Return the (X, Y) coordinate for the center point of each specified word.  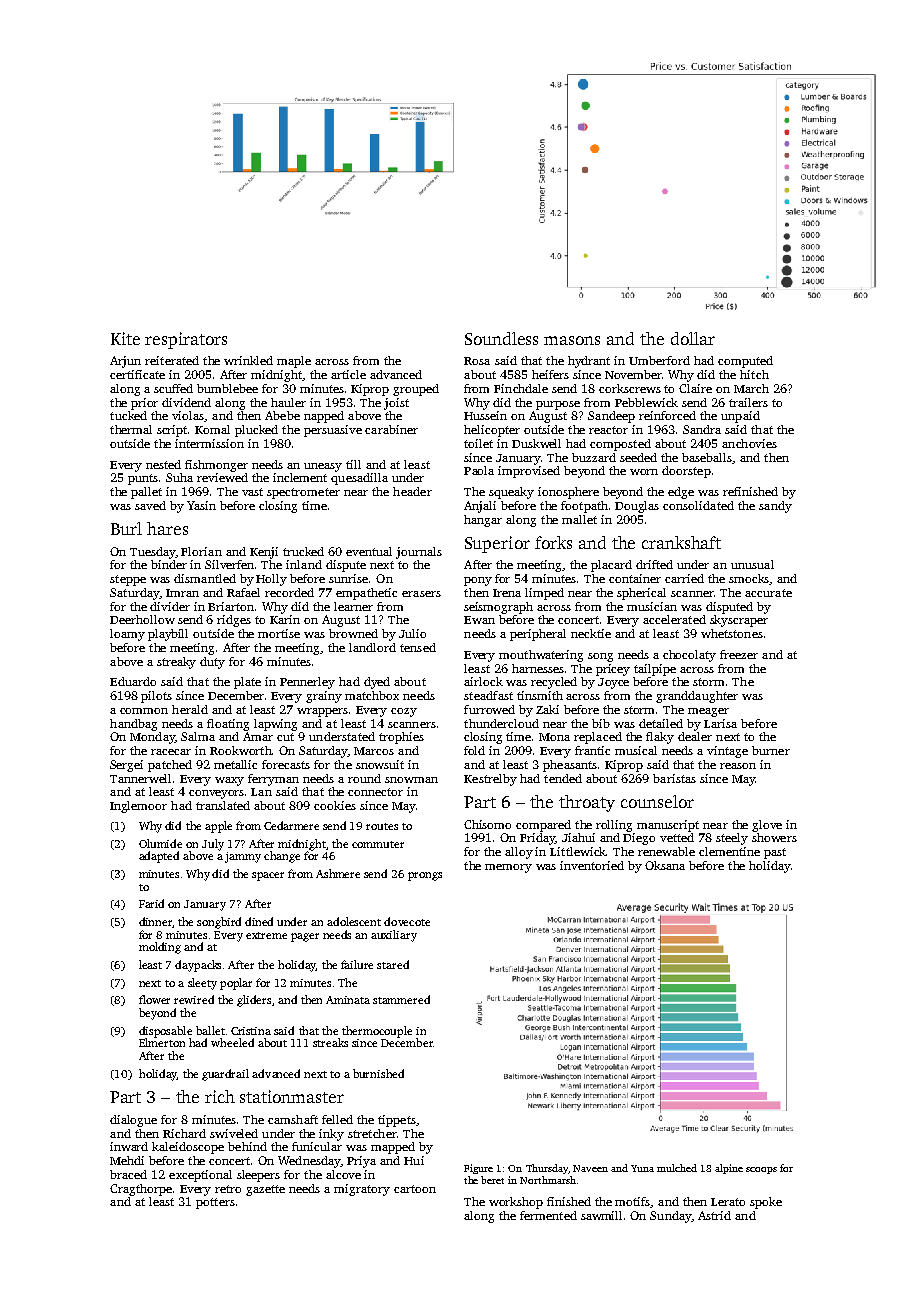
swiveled (234, 1133)
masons (572, 340)
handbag (133, 725)
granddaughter (697, 697)
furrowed (489, 709)
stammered (401, 999)
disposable (165, 1032)
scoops (761, 1170)
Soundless (501, 338)
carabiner (391, 429)
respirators (186, 340)
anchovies (749, 443)
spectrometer (303, 493)
